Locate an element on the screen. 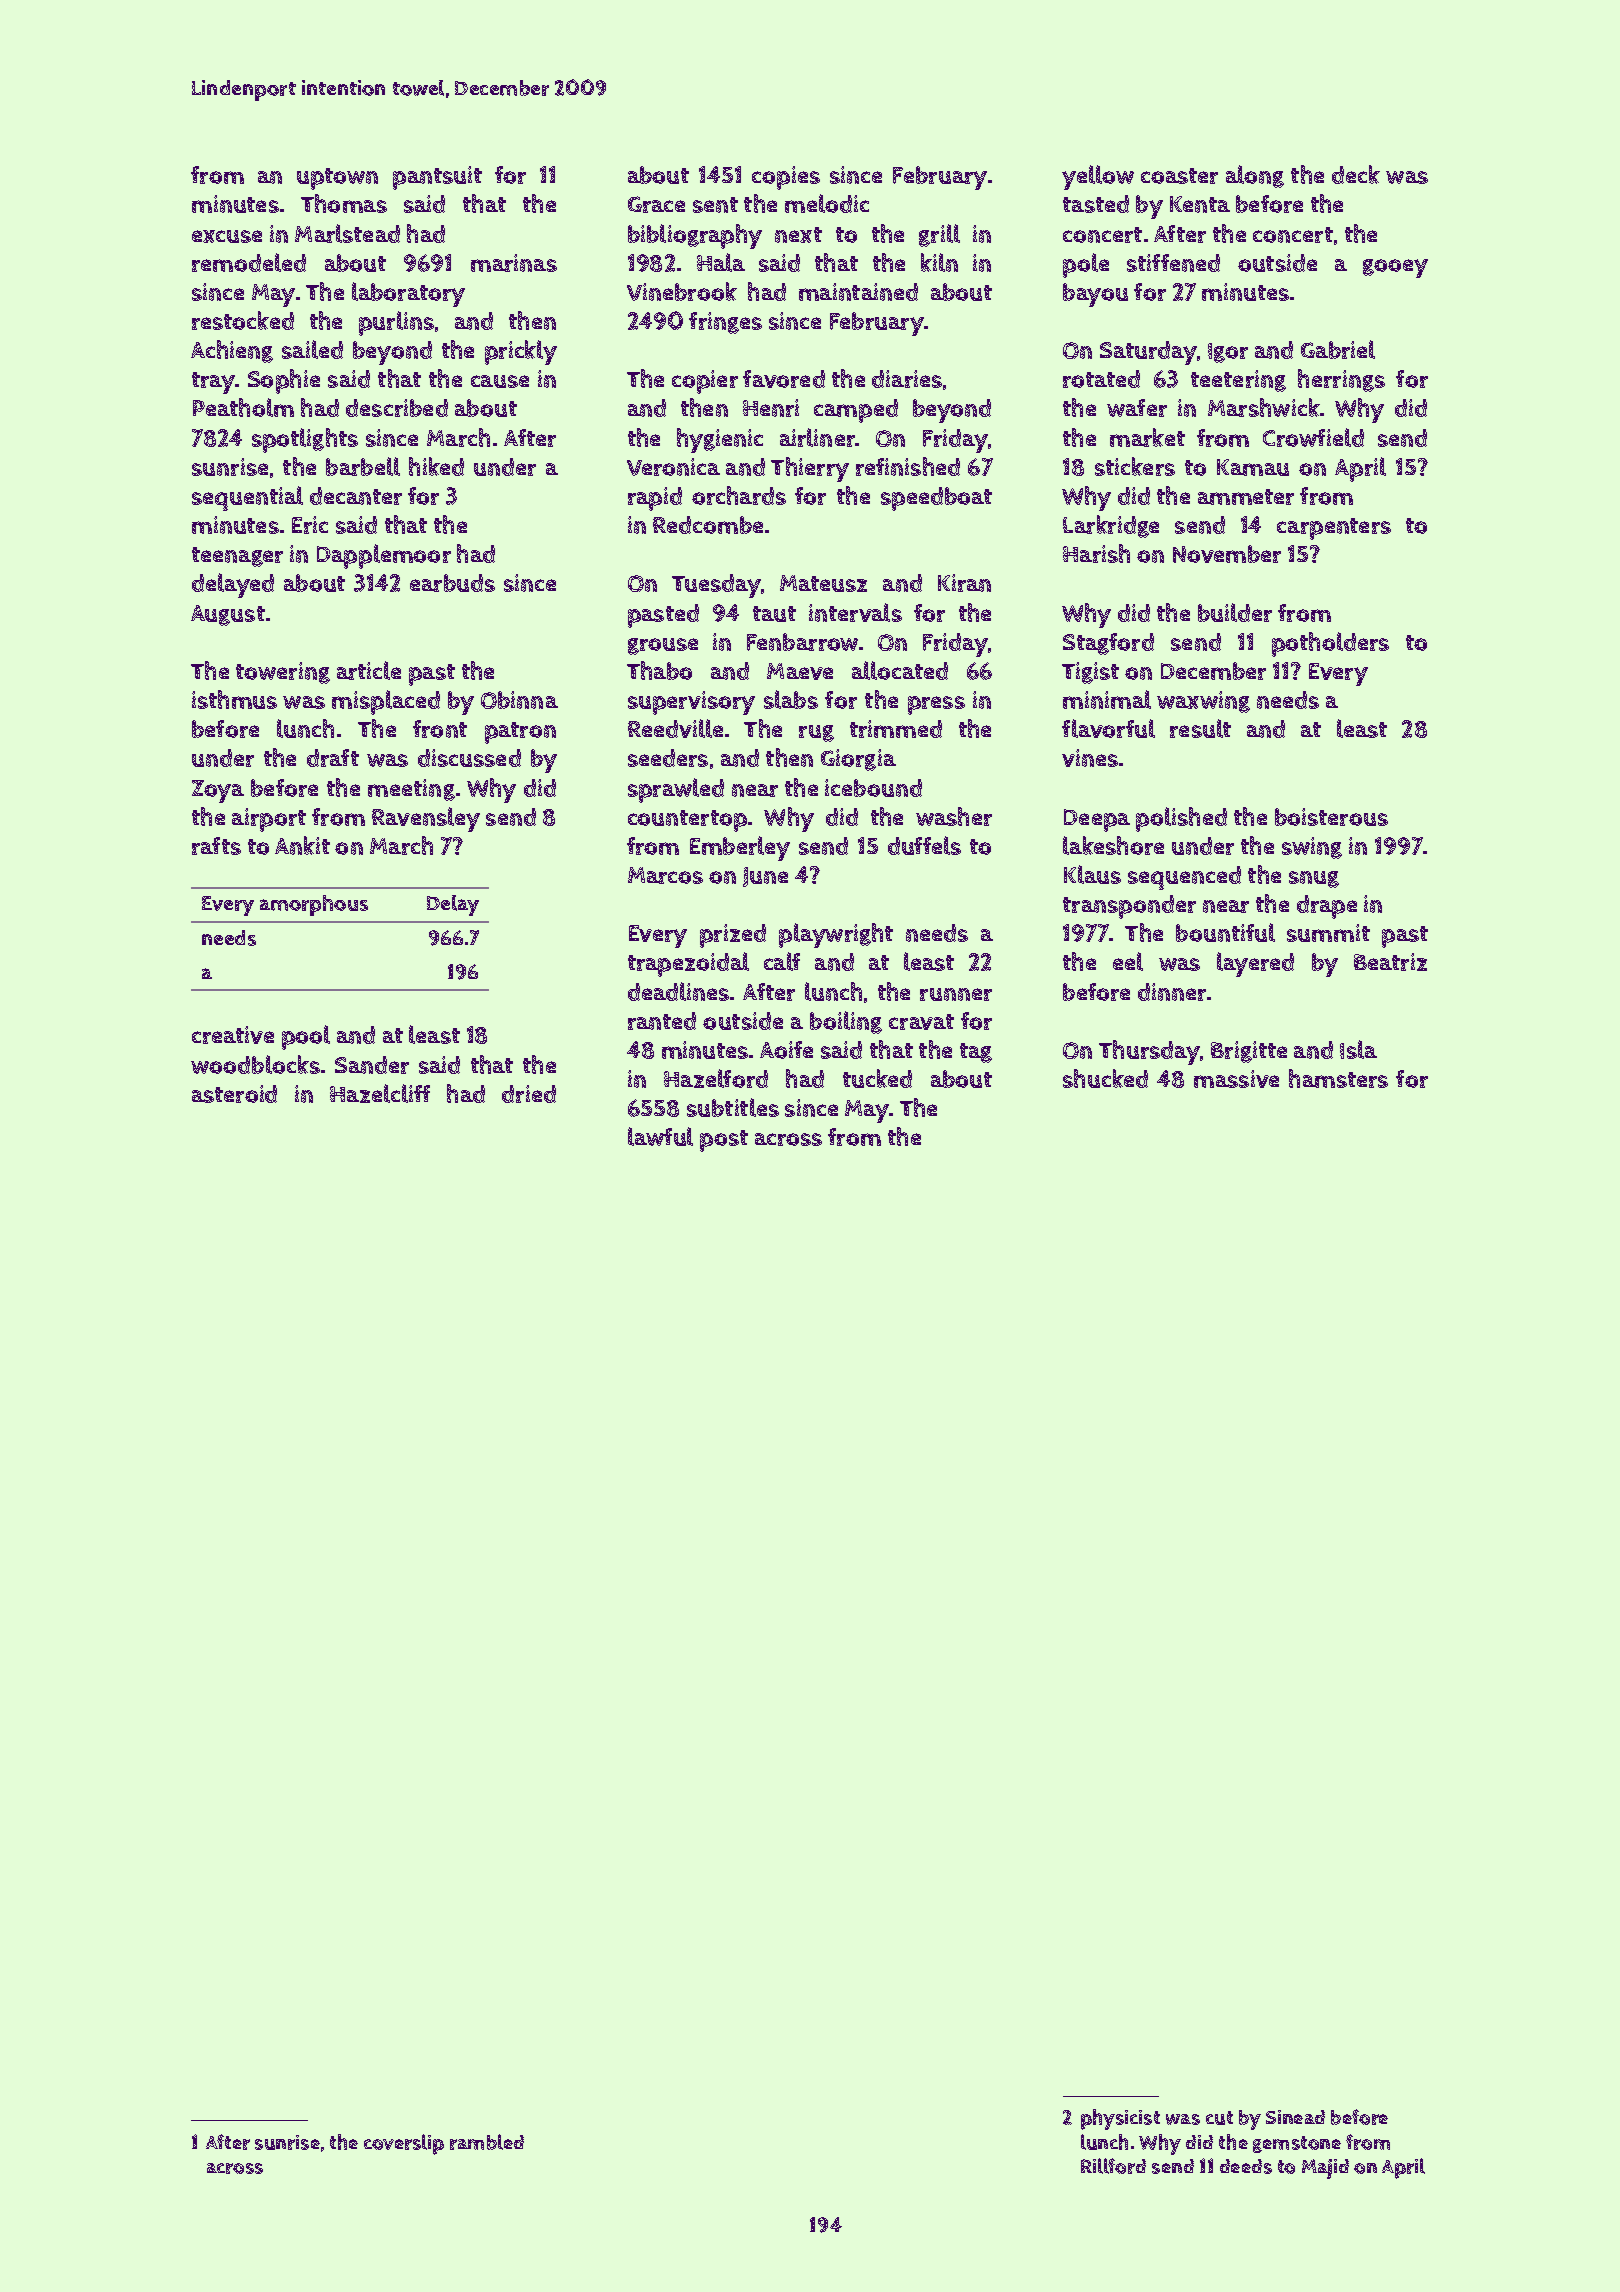 The image size is (1620, 2292). lakeshore is located at coordinates (1113, 845).
